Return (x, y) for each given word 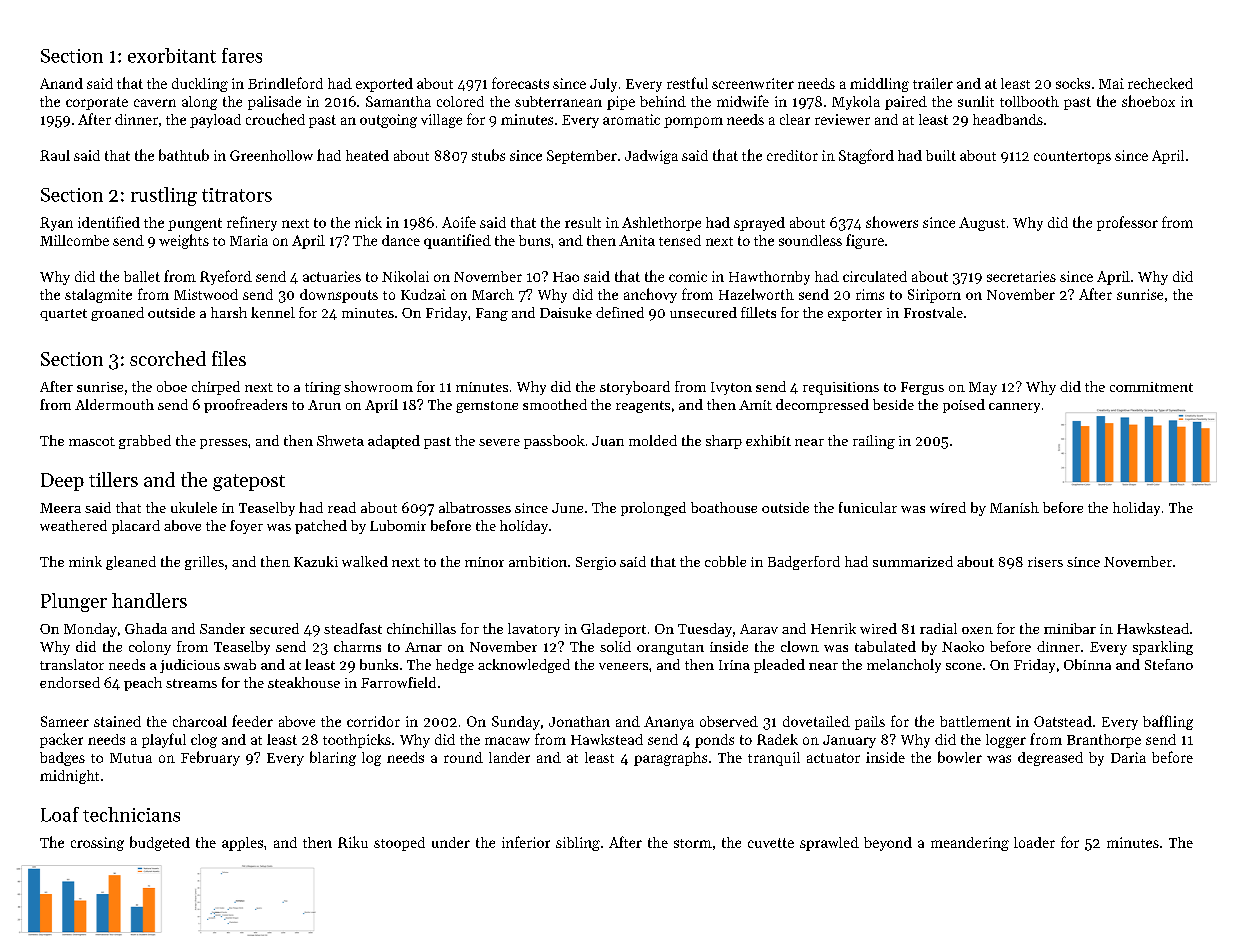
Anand (61, 83)
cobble (725, 561)
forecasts (520, 83)
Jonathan (579, 721)
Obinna (1087, 664)
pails (870, 723)
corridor (373, 721)
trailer (933, 83)
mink (85, 561)
